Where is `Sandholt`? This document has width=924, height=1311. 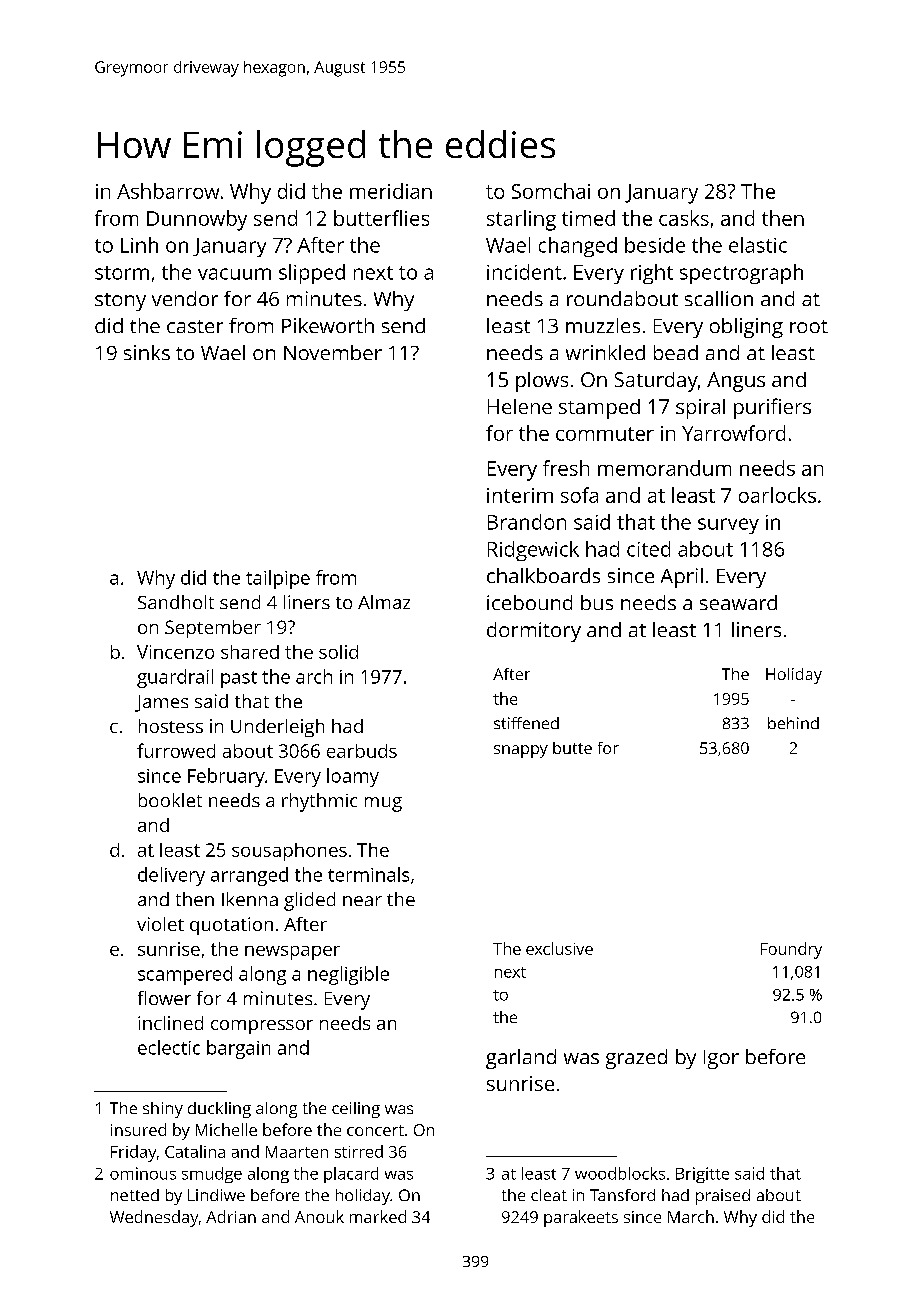 Sandholt is located at coordinates (176, 602).
